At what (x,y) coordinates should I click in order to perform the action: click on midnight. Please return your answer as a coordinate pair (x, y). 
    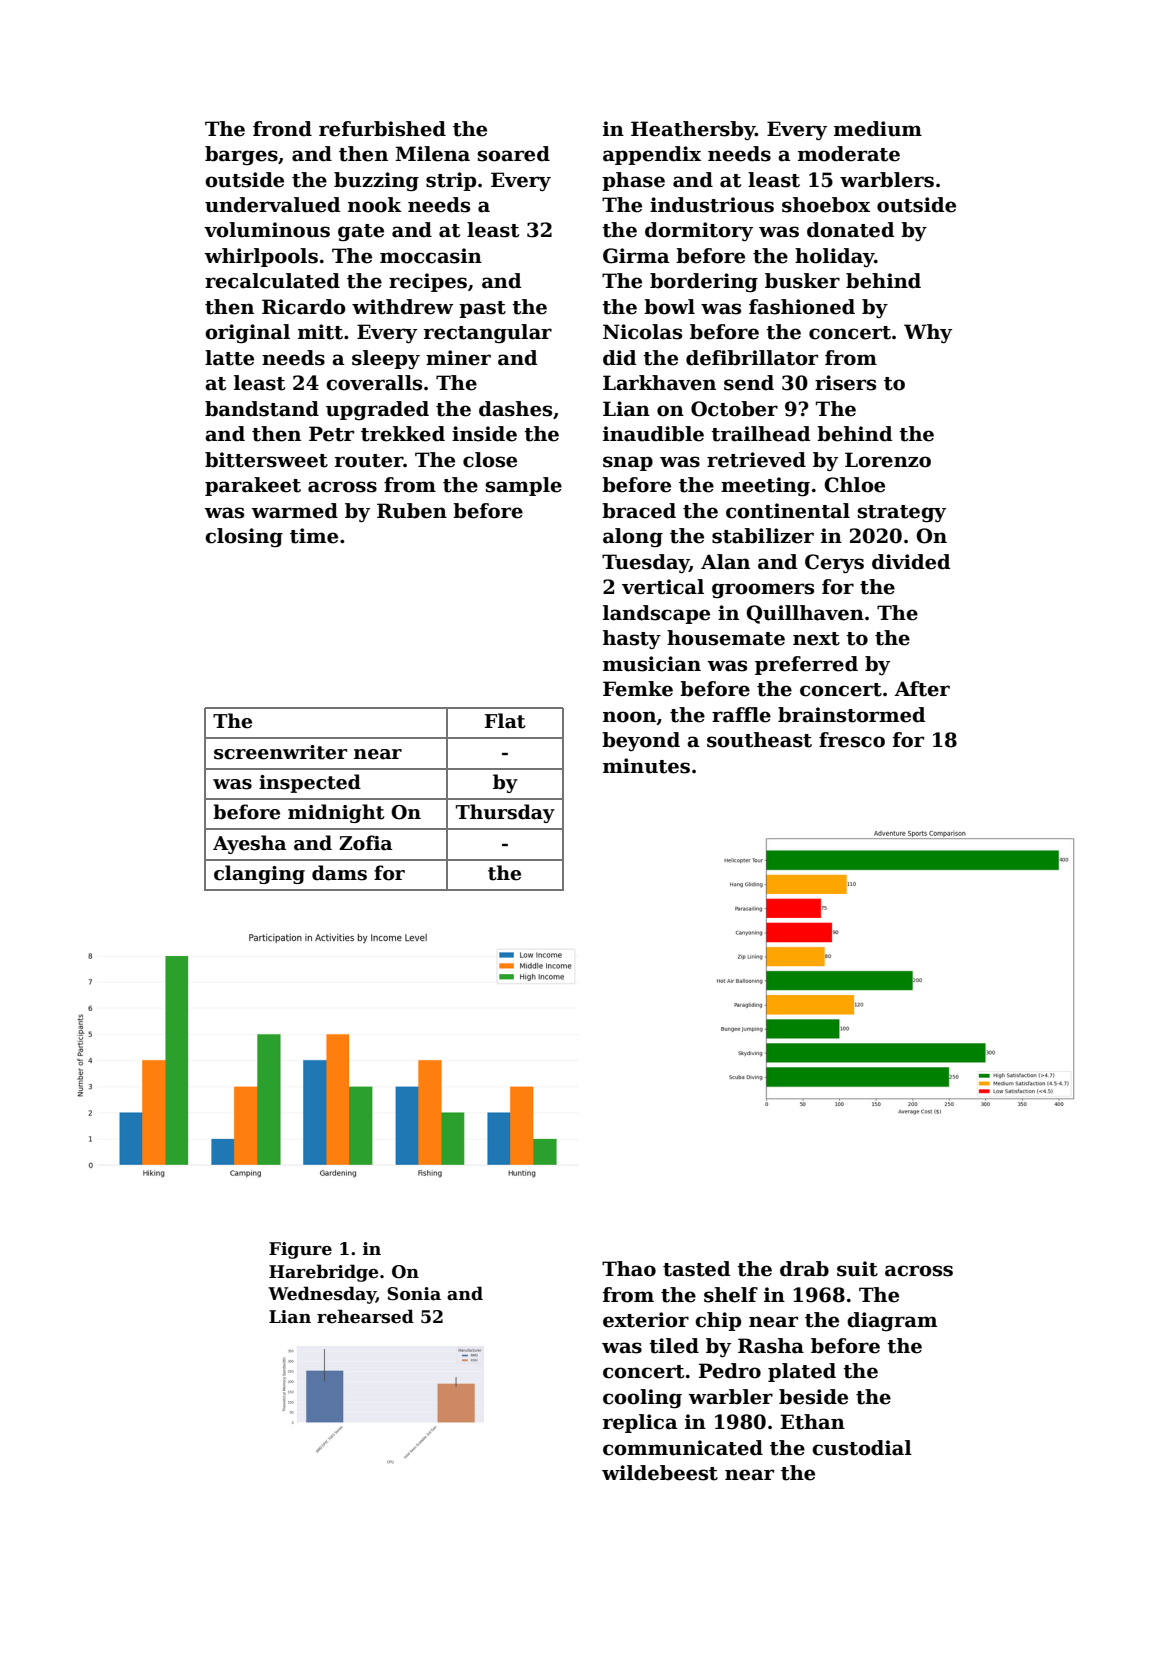
    Looking at the image, I should click on (336, 813).
